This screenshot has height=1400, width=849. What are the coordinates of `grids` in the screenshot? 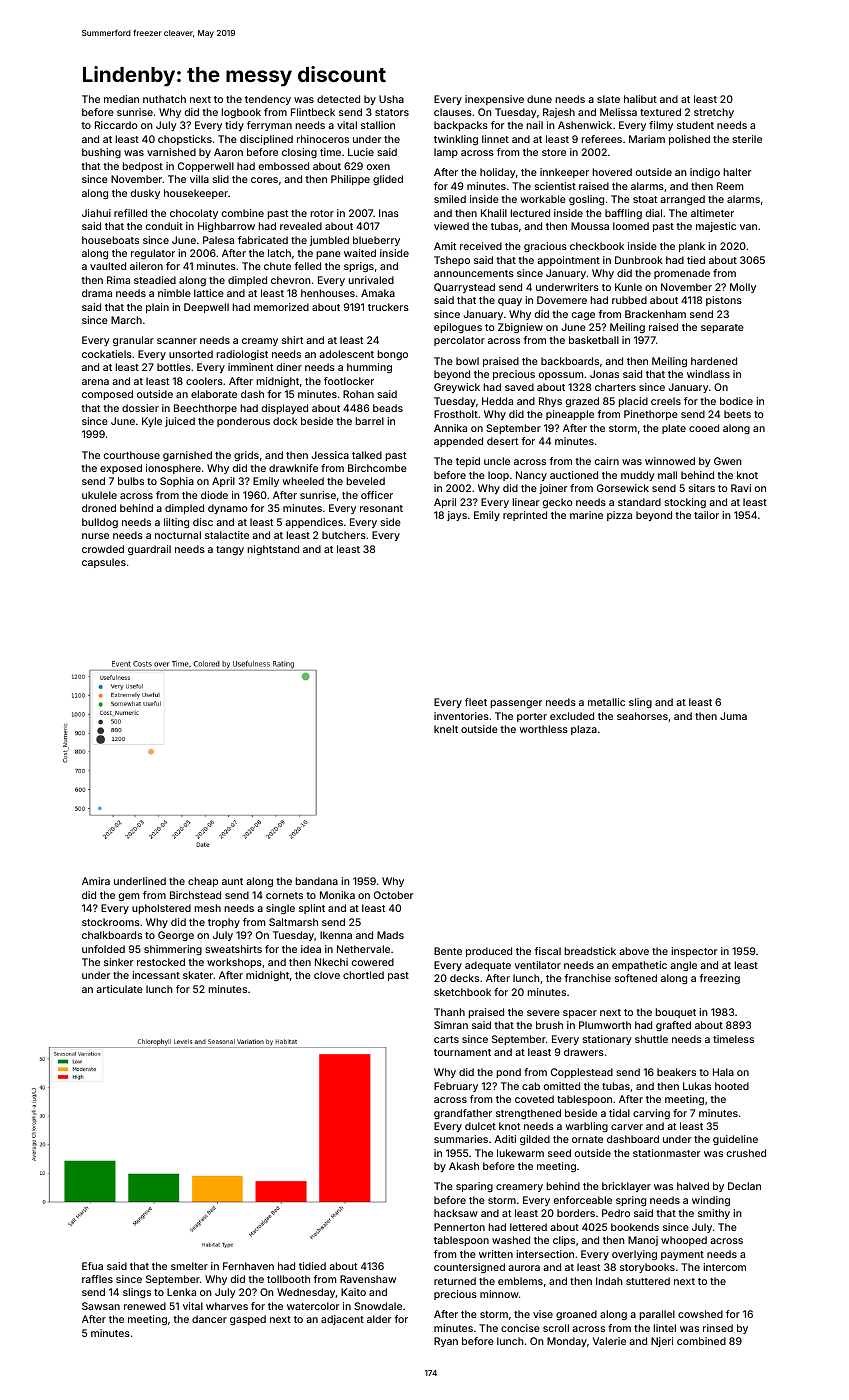 It's located at (246, 456).
